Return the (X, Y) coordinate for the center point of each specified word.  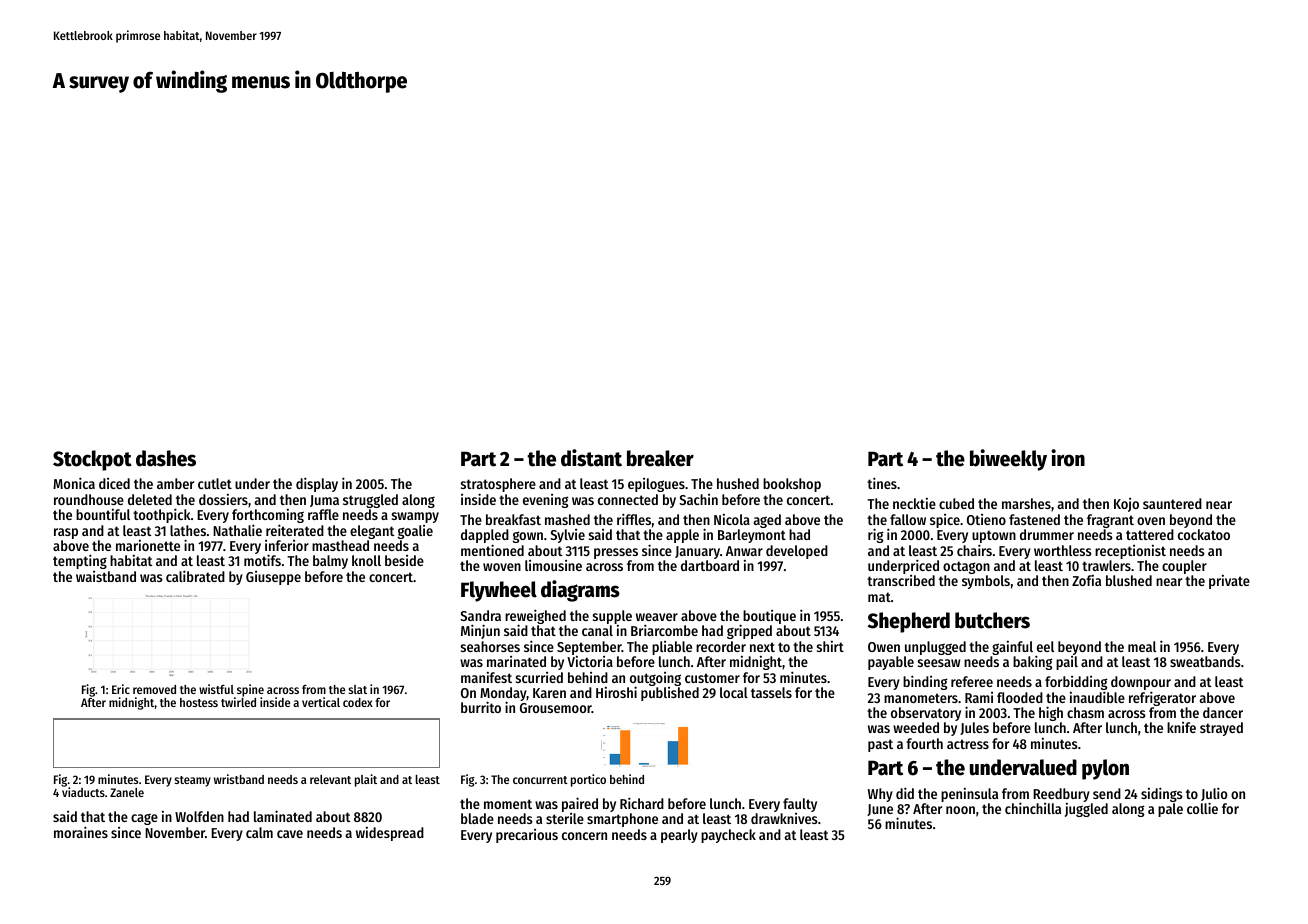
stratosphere (498, 485)
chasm (1085, 712)
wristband (239, 779)
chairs (974, 550)
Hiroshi (616, 692)
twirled (238, 702)
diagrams (580, 591)
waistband (106, 576)
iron (1068, 458)
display (317, 484)
